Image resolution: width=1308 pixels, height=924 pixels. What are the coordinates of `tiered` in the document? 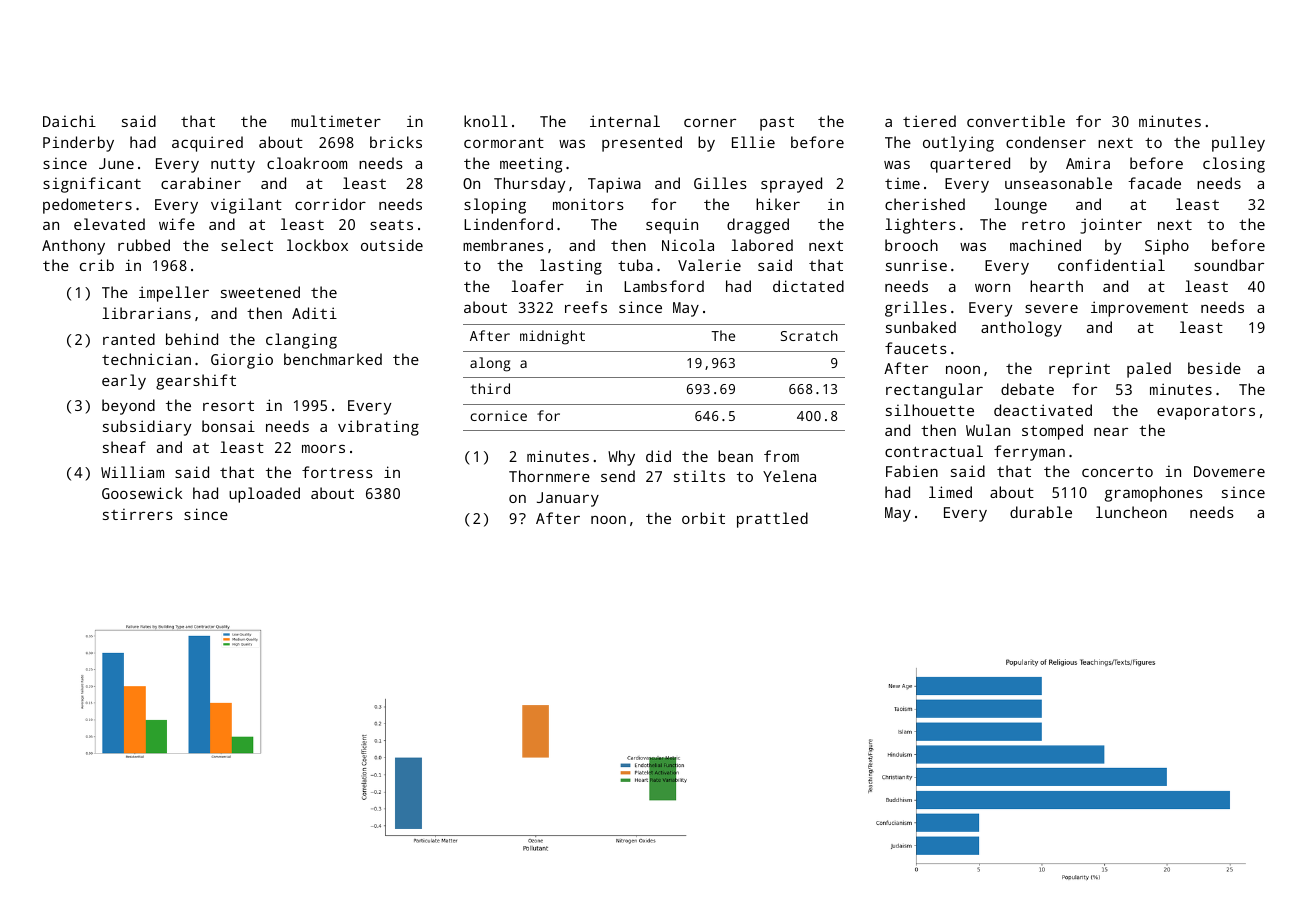 It's located at (929, 121).
